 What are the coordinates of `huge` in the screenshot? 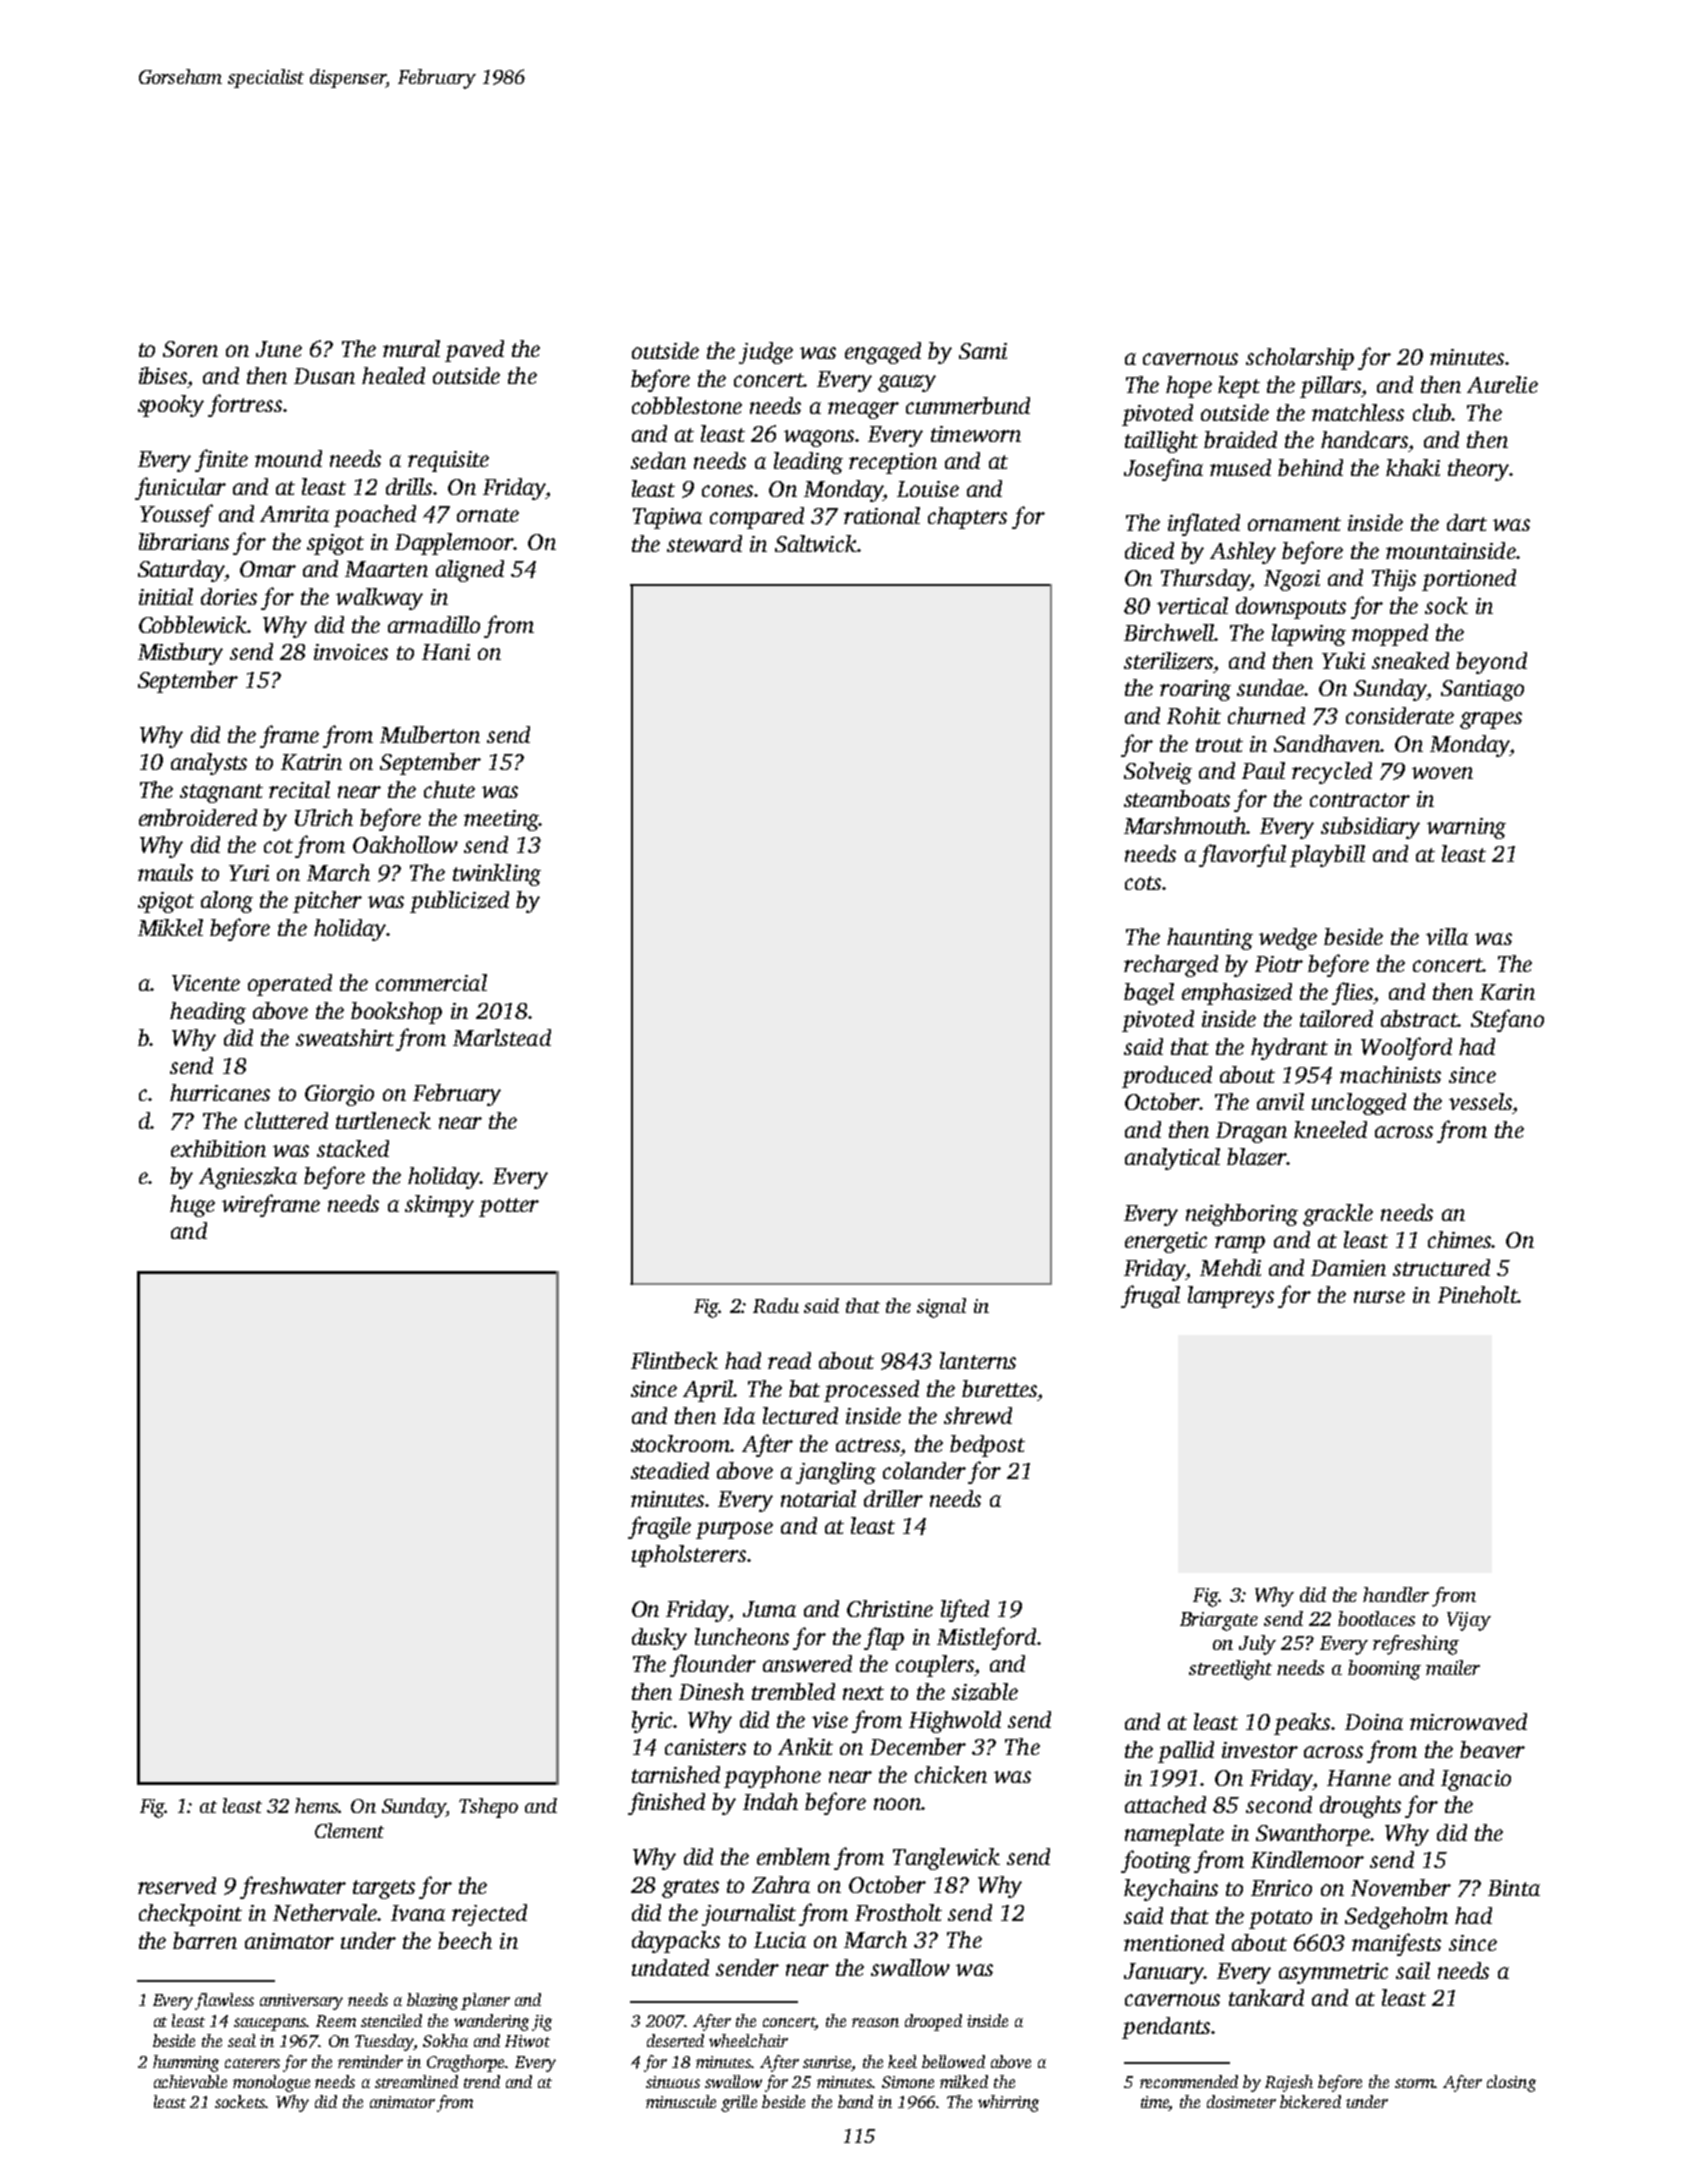 It's located at (192, 1206).
